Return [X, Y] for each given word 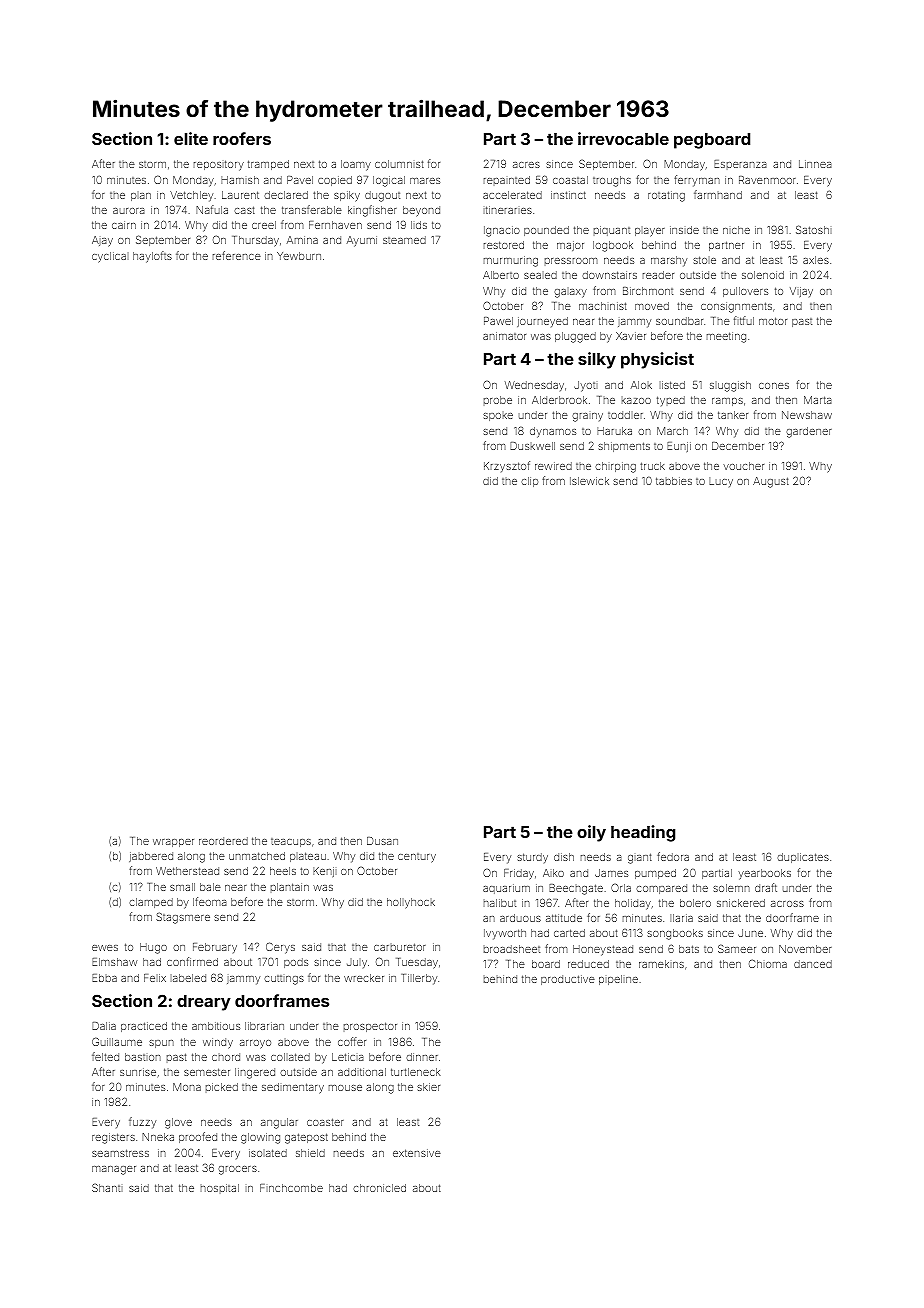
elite [191, 138]
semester [207, 1072]
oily [591, 833]
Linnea [815, 164]
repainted [507, 181]
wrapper [173, 843]
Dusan [382, 841]
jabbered [151, 857]
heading [643, 833]
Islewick [589, 481]
